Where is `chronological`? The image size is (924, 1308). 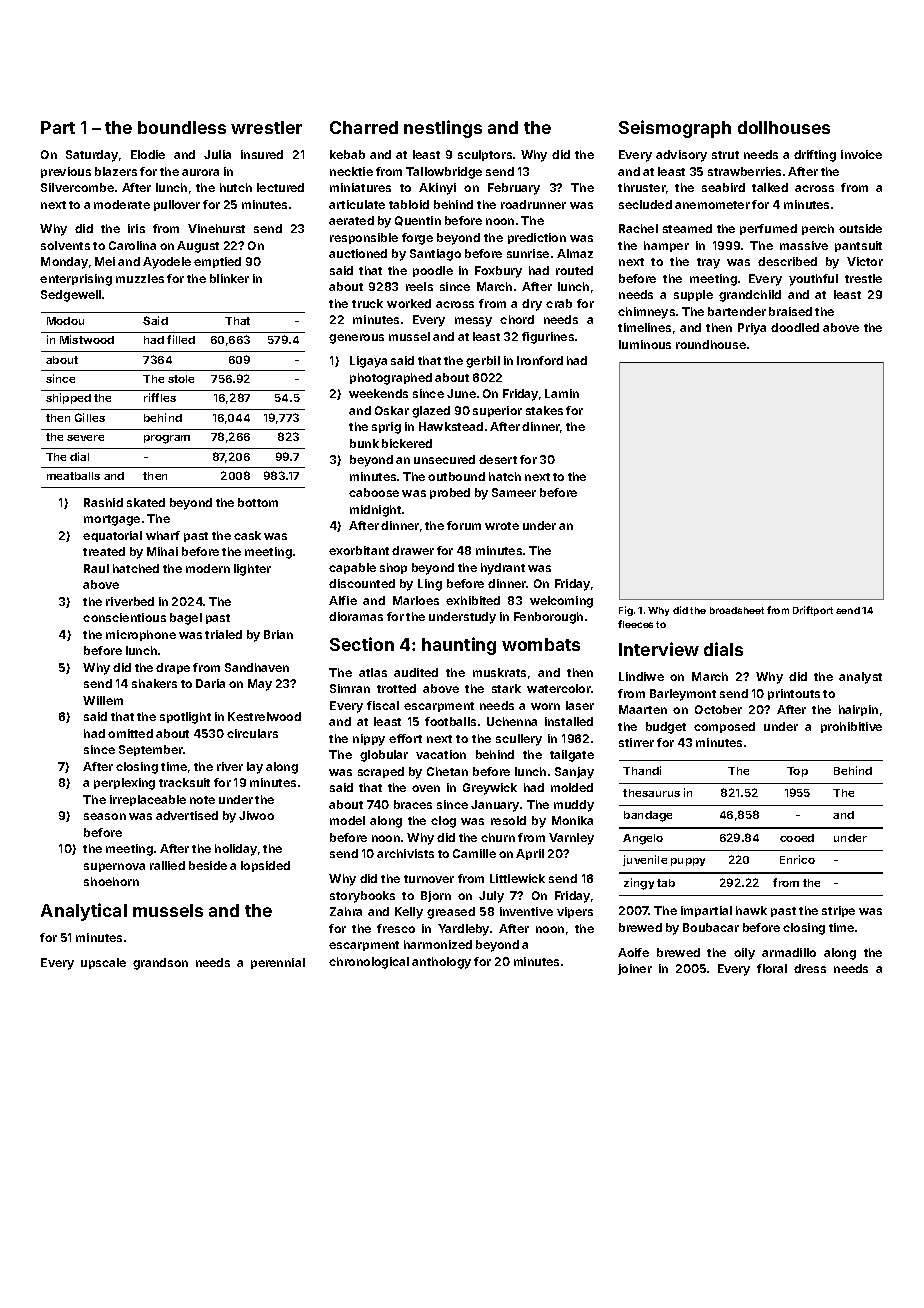 chronological is located at coordinates (369, 963).
